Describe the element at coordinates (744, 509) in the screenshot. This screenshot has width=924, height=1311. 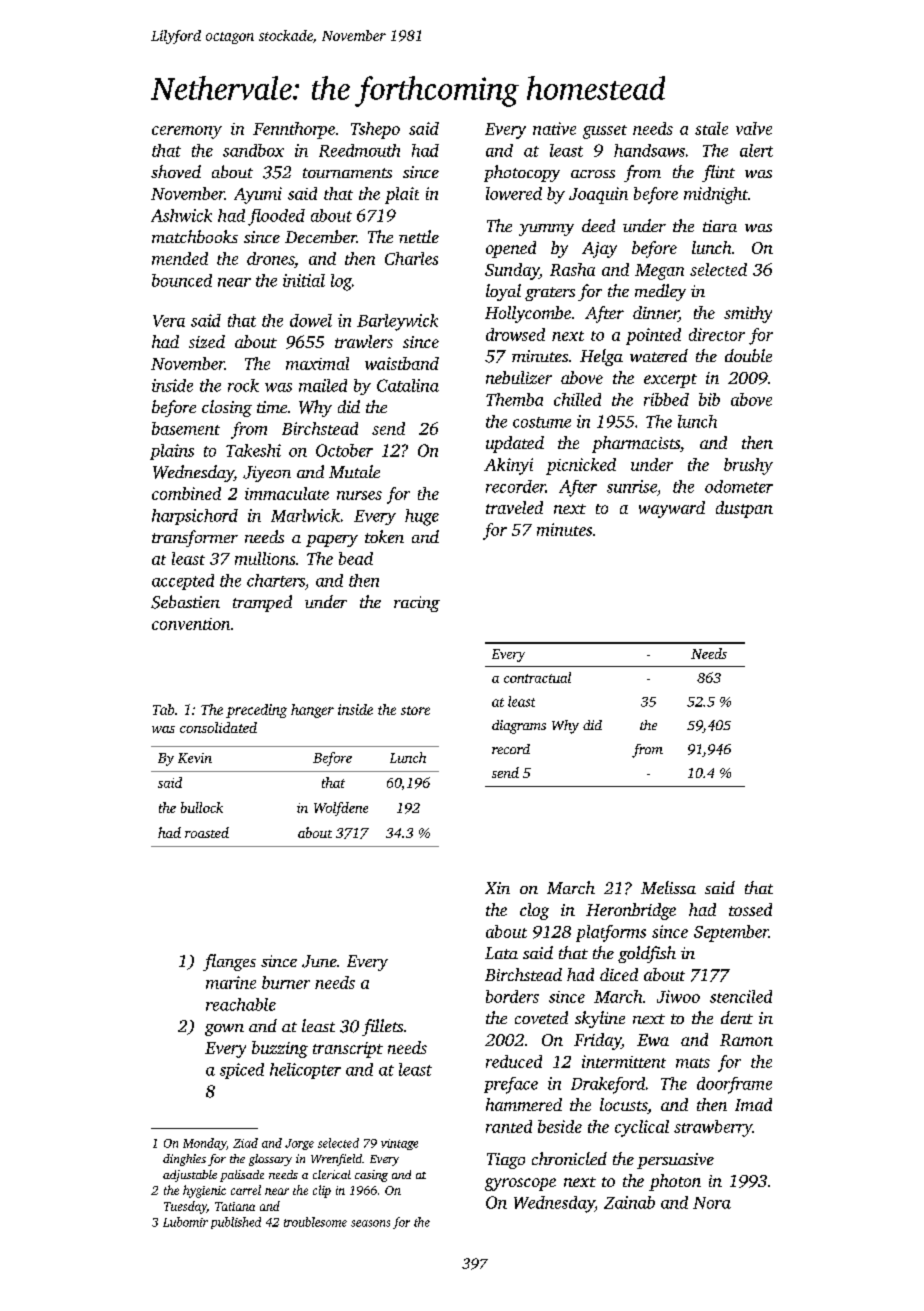
I see `dustpan` at that location.
